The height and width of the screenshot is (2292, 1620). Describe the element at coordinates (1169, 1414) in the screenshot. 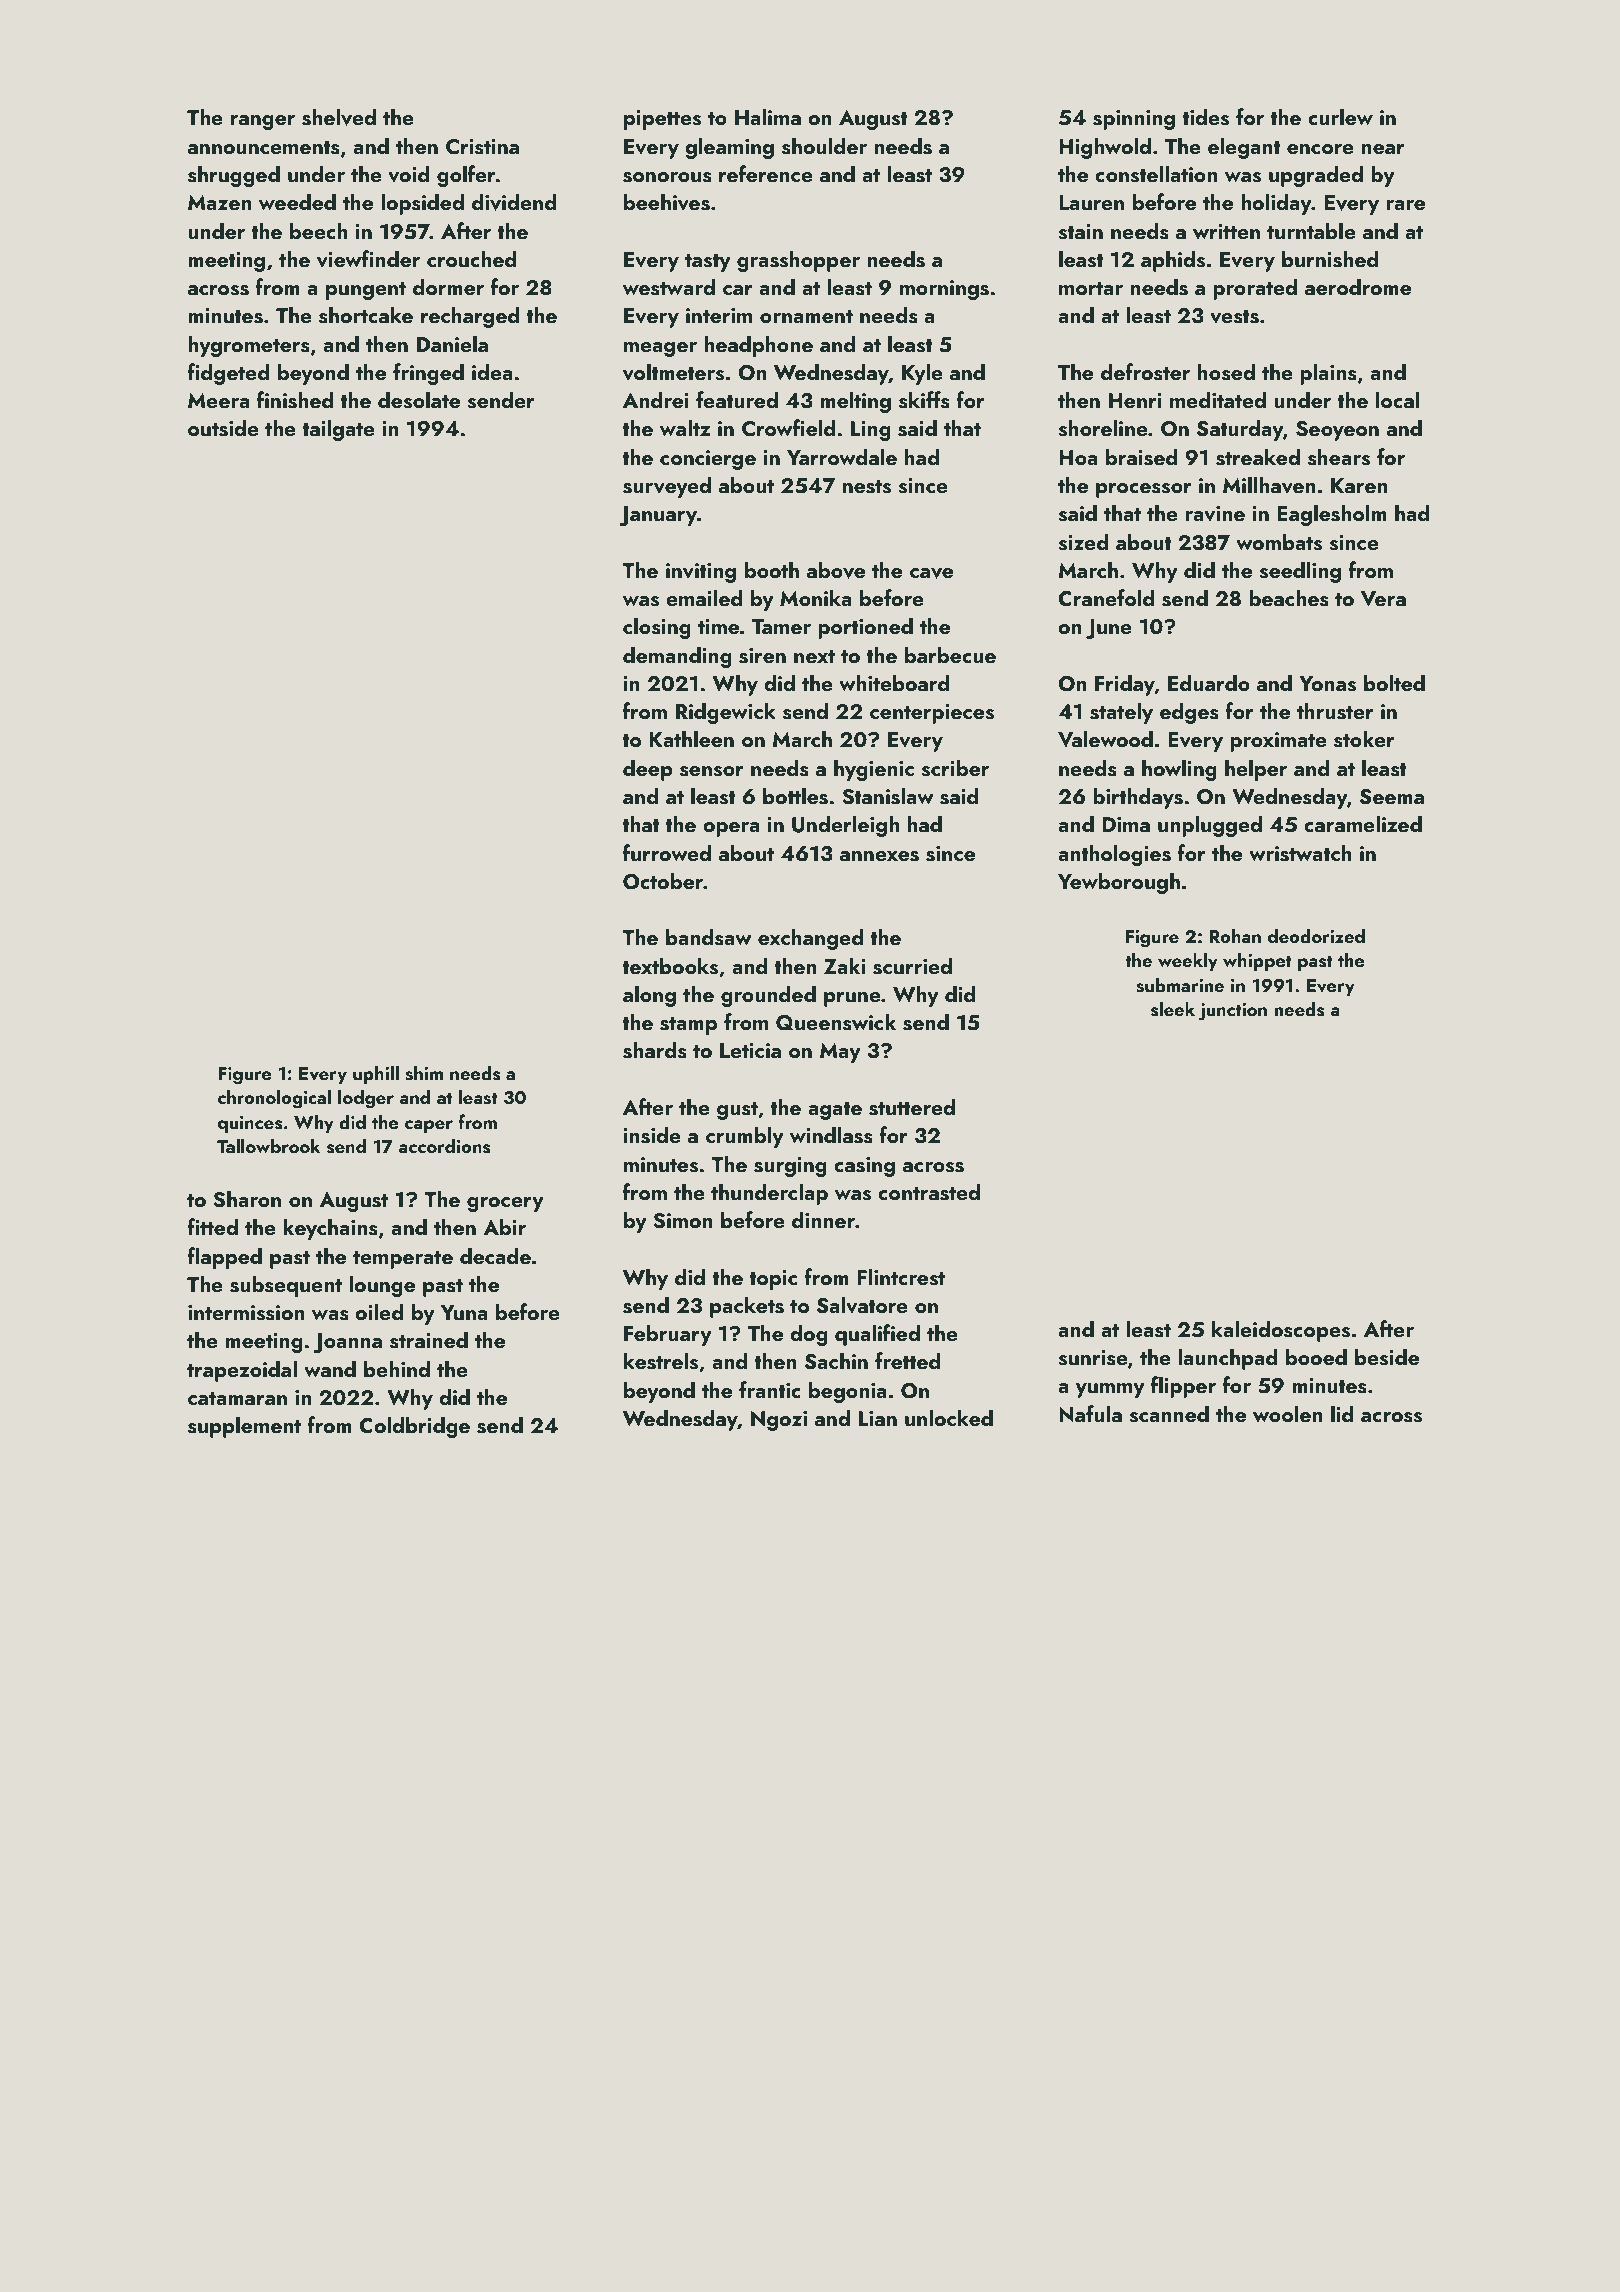

I see `scanned` at that location.
